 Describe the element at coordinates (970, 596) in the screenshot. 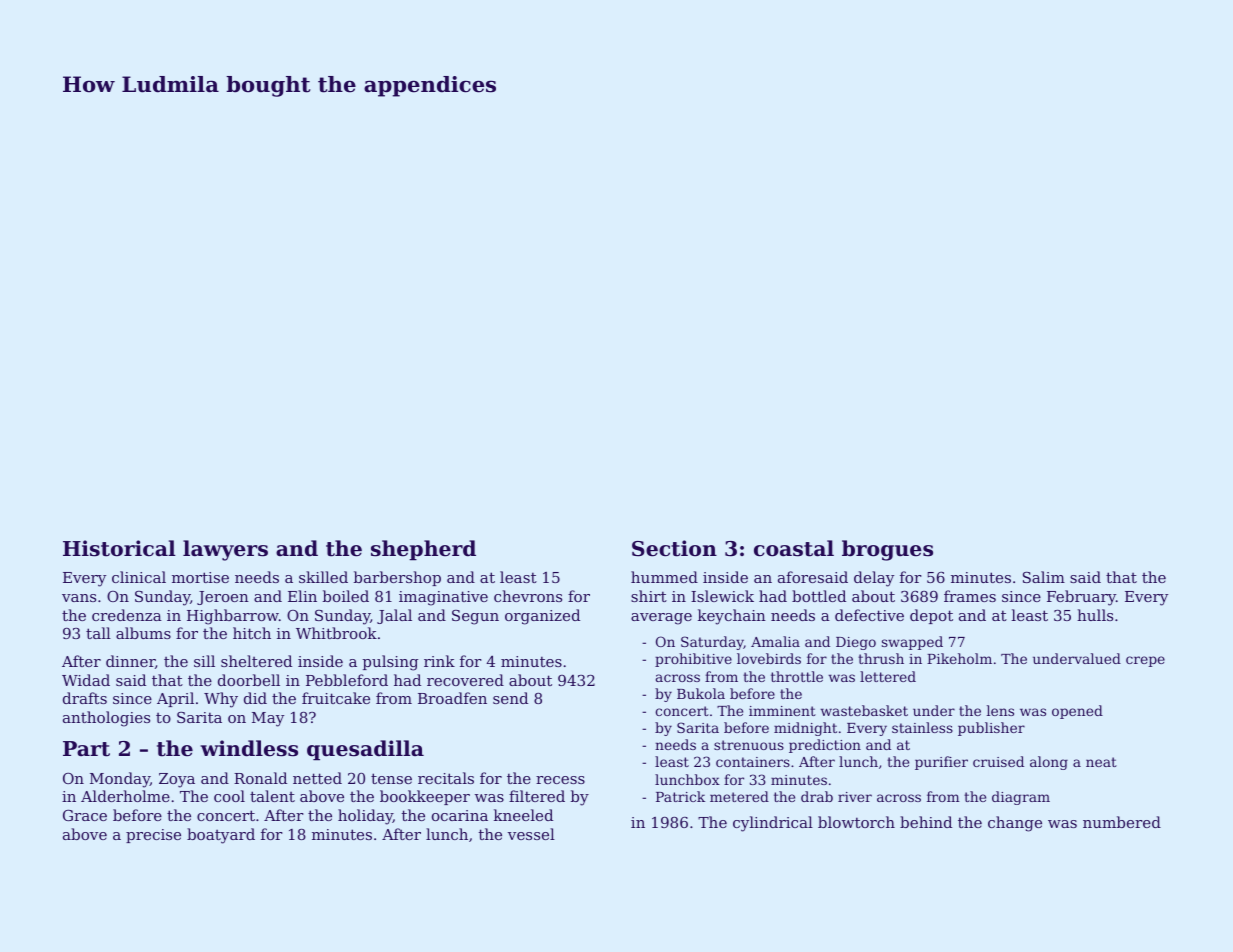

I see `frames` at that location.
